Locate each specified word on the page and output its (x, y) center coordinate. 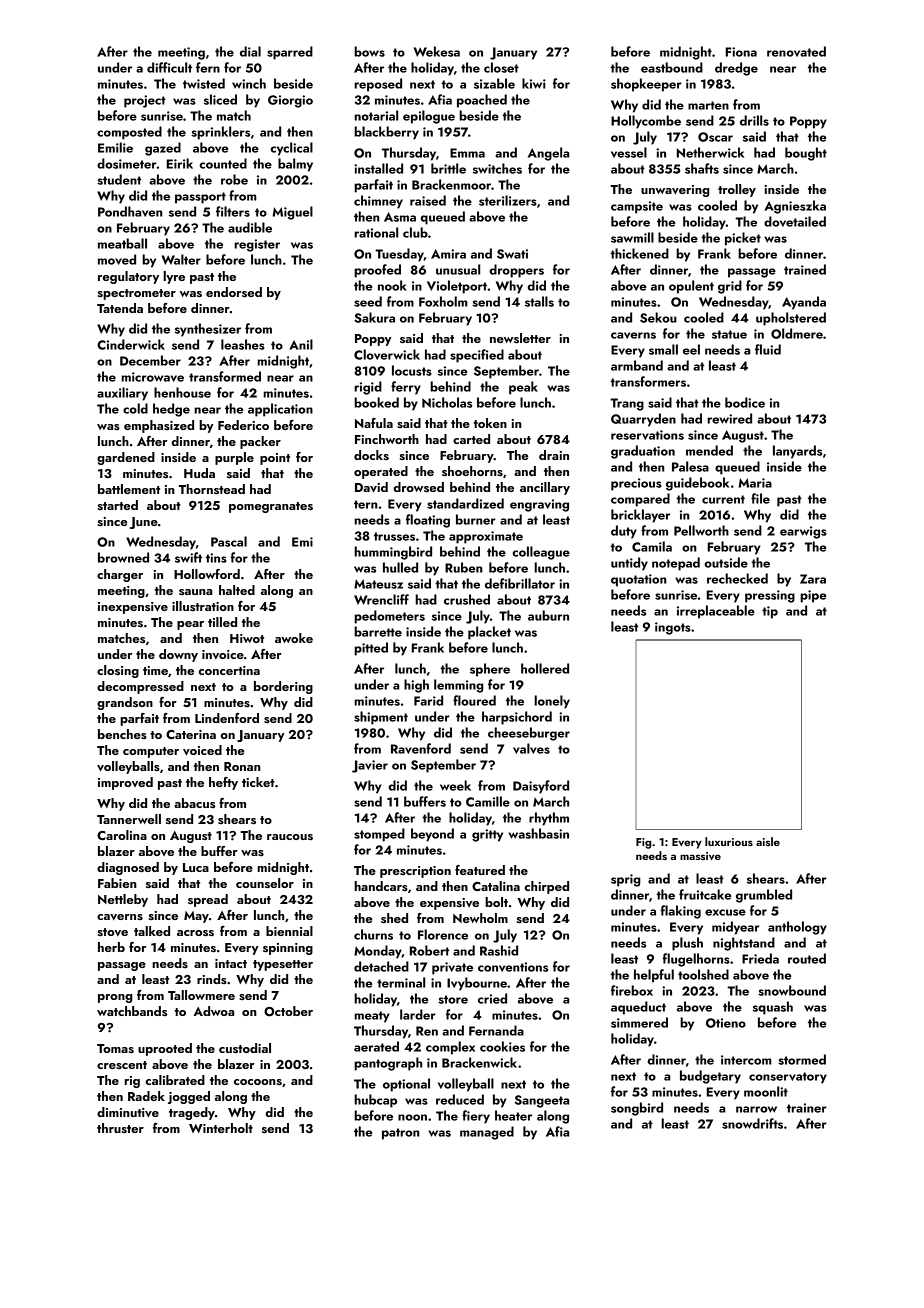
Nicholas (447, 402)
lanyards (797, 452)
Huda (199, 473)
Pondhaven (130, 211)
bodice (745, 402)
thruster (120, 1128)
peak (523, 388)
